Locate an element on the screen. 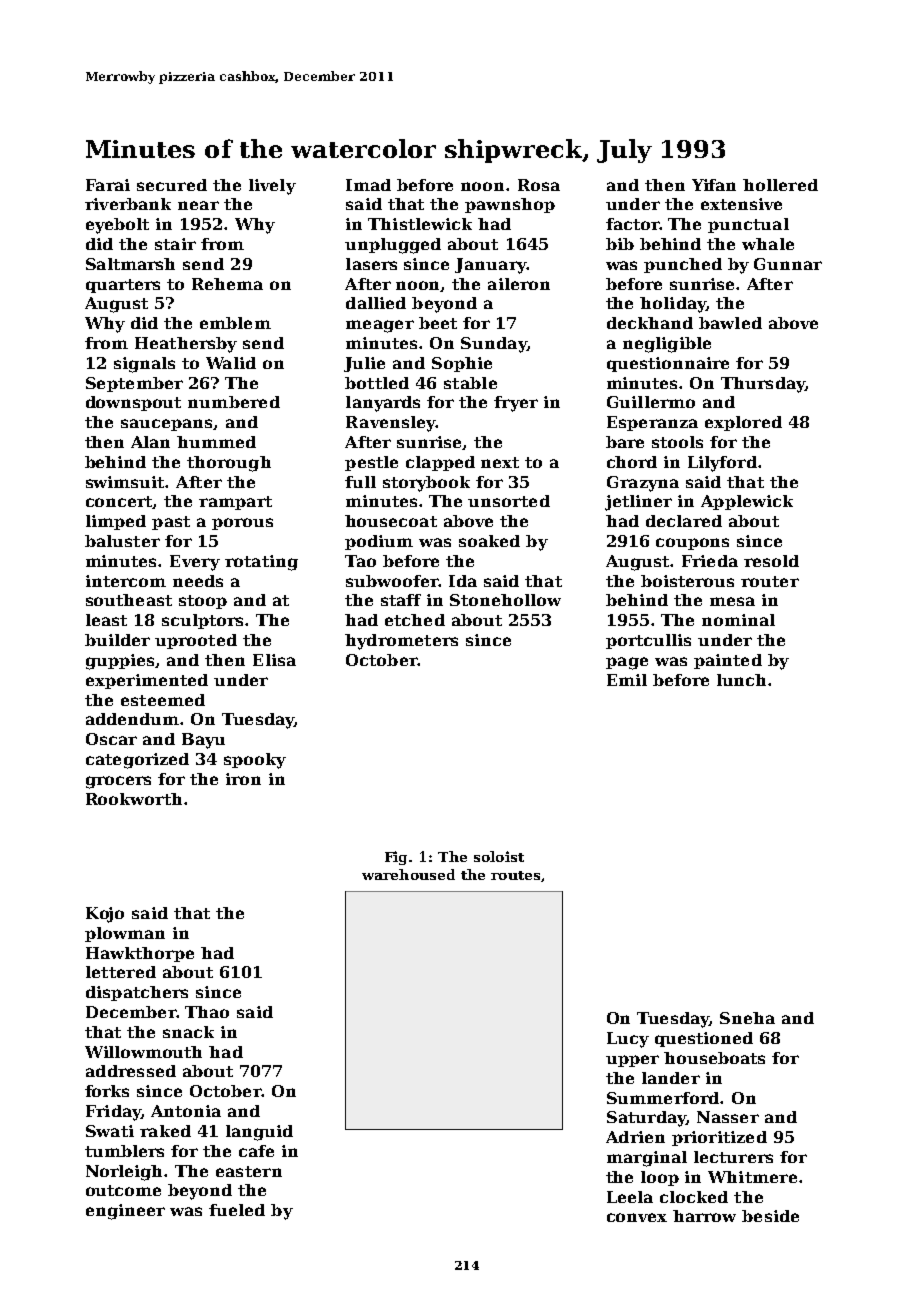 The height and width of the screenshot is (1316, 908). grocers is located at coordinates (118, 782).
